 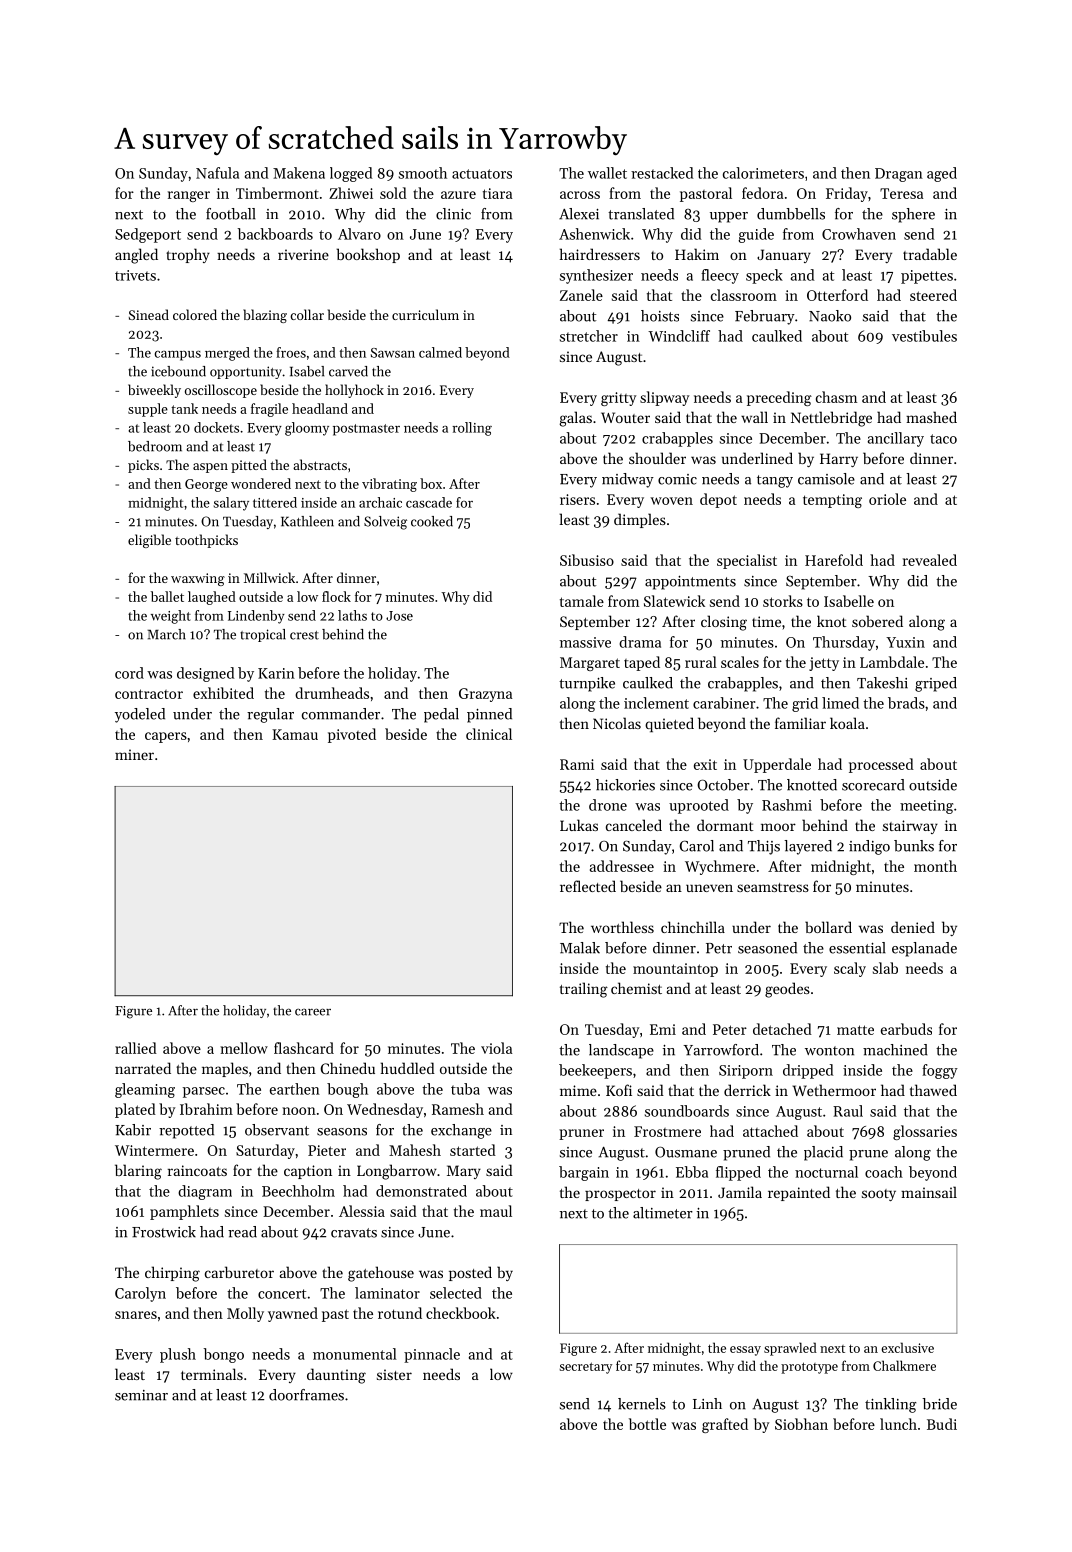 I want to click on bottle, so click(x=647, y=1424).
